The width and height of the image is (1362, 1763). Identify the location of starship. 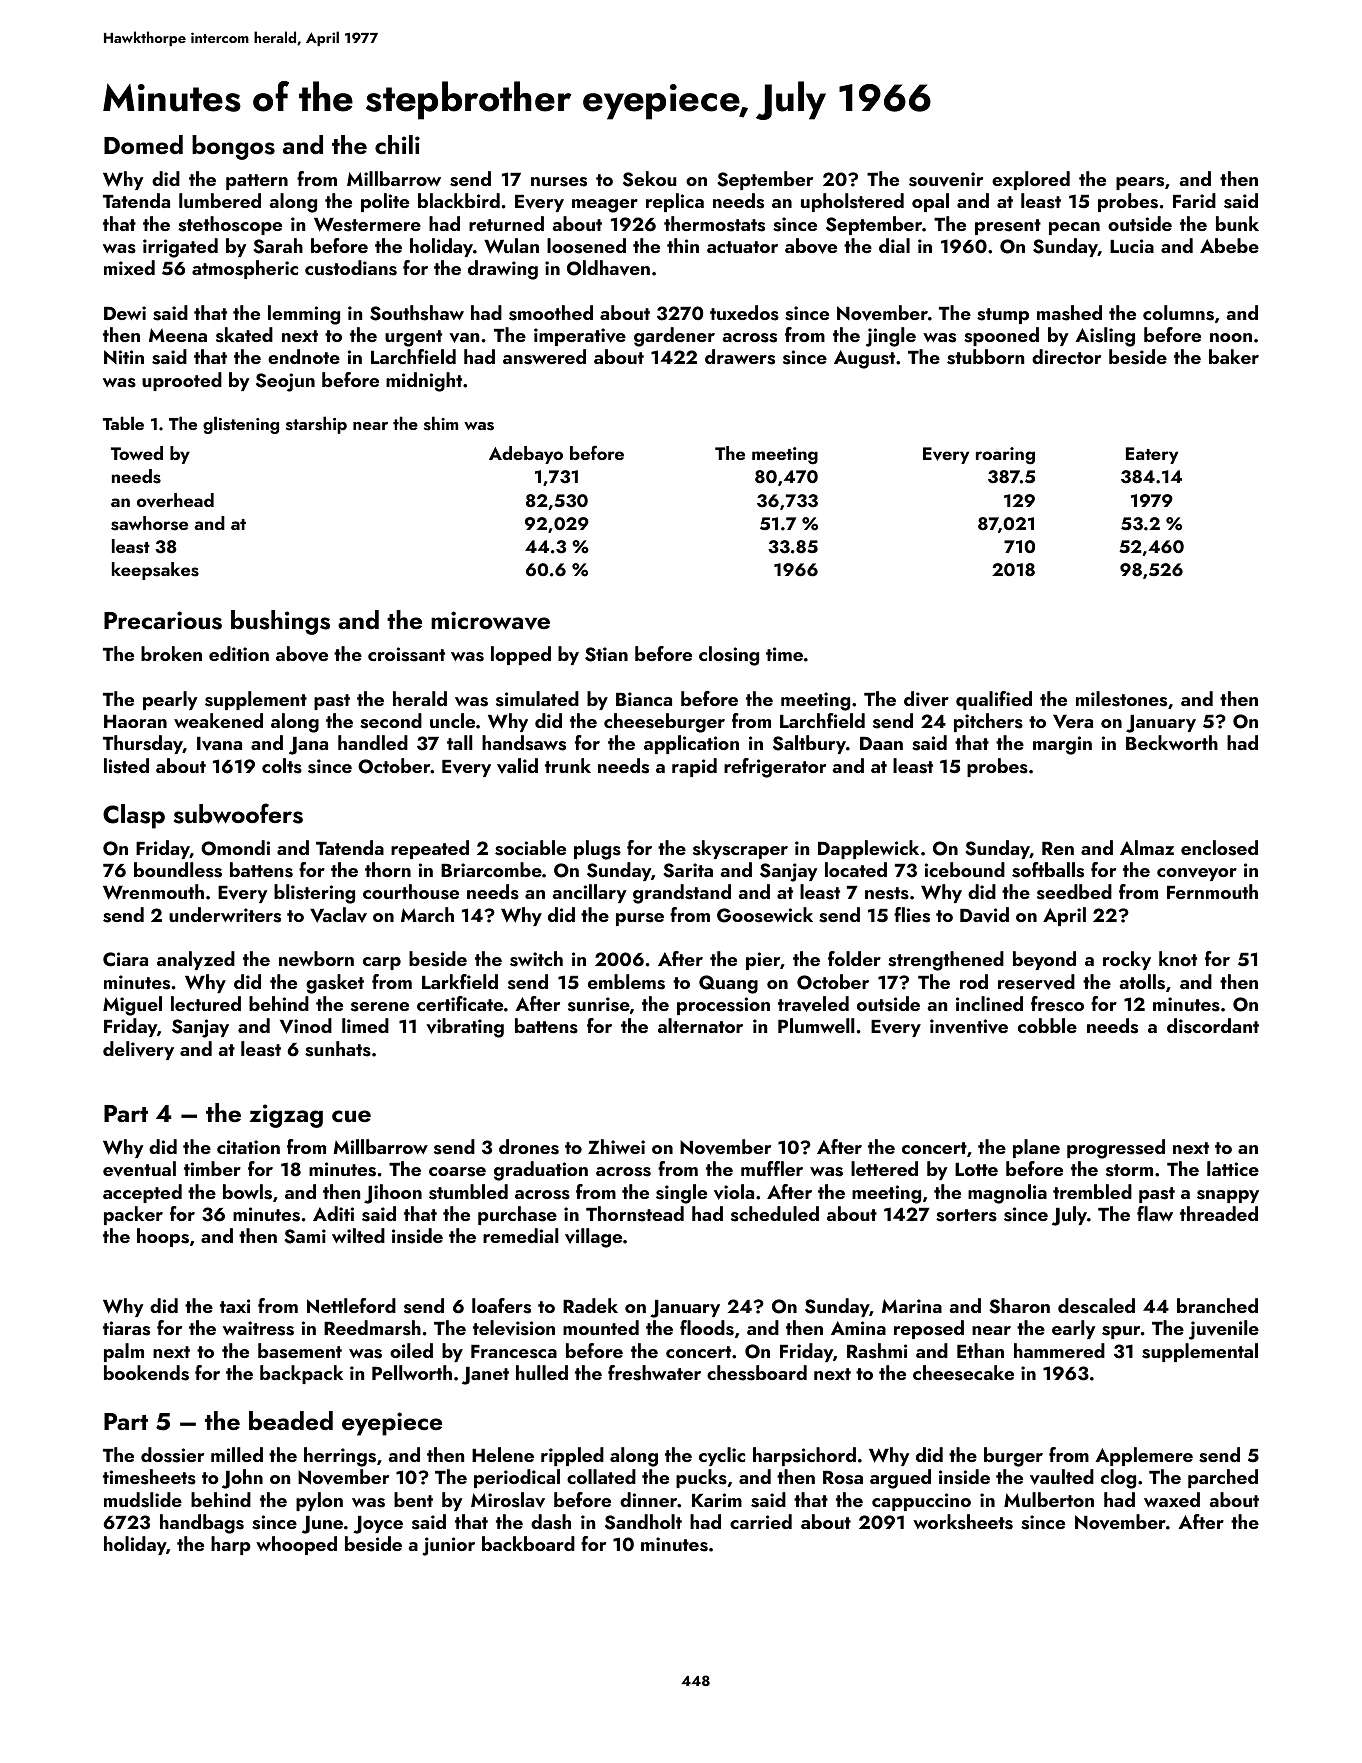
(316, 425).
